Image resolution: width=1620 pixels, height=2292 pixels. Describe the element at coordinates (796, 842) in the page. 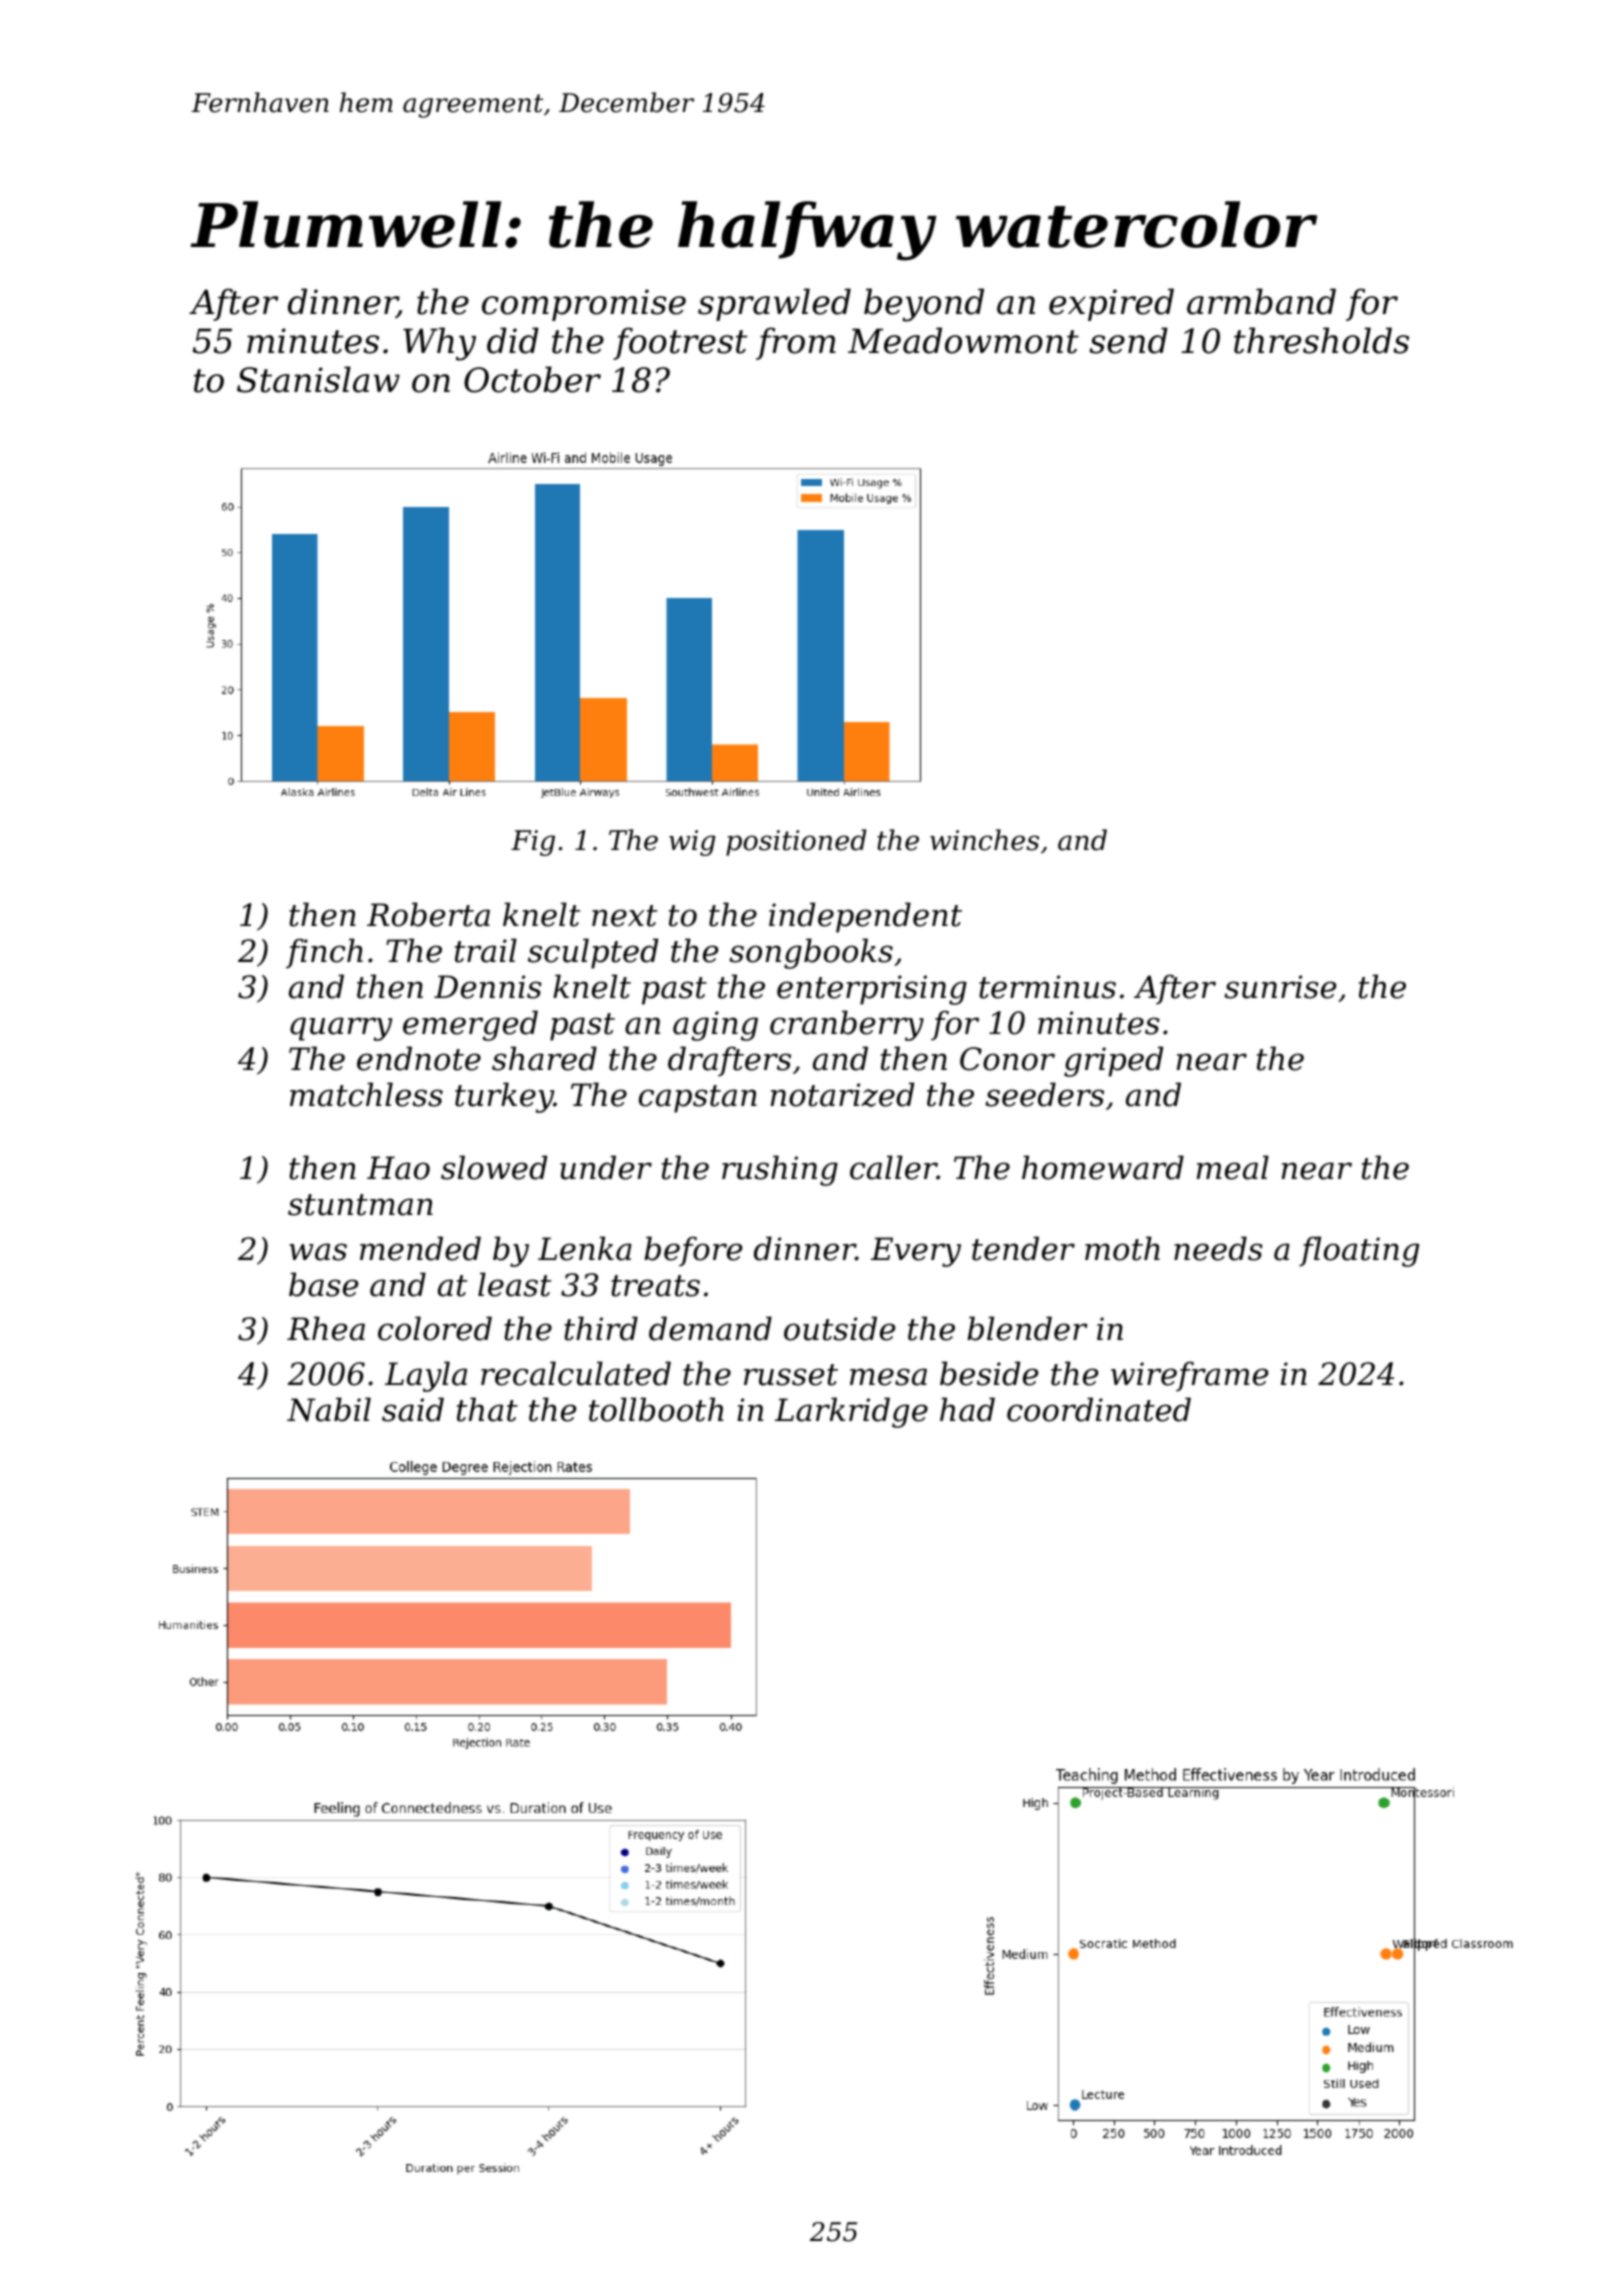

I see `positioned` at that location.
